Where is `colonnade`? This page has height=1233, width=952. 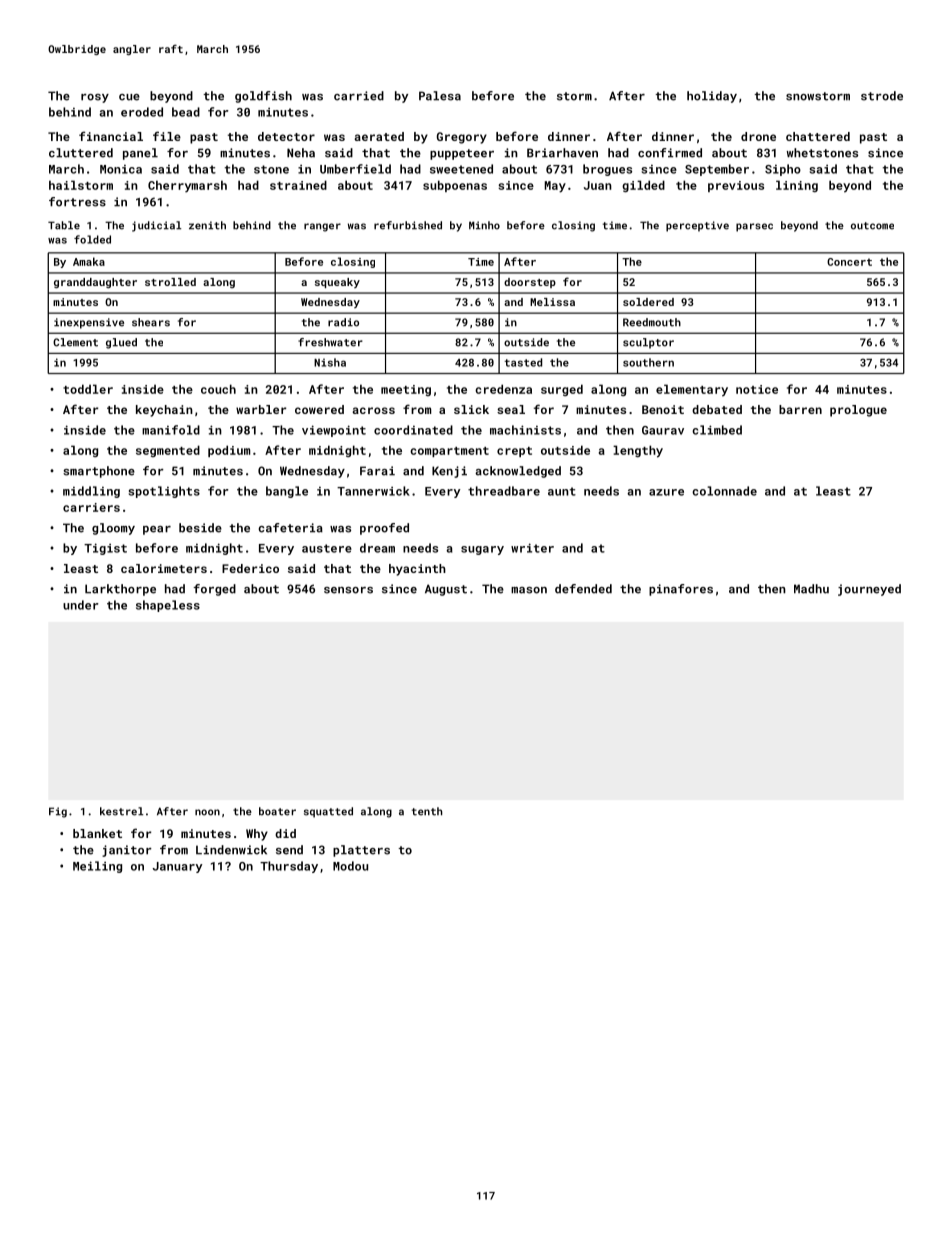
colonnade is located at coordinates (724, 491).
